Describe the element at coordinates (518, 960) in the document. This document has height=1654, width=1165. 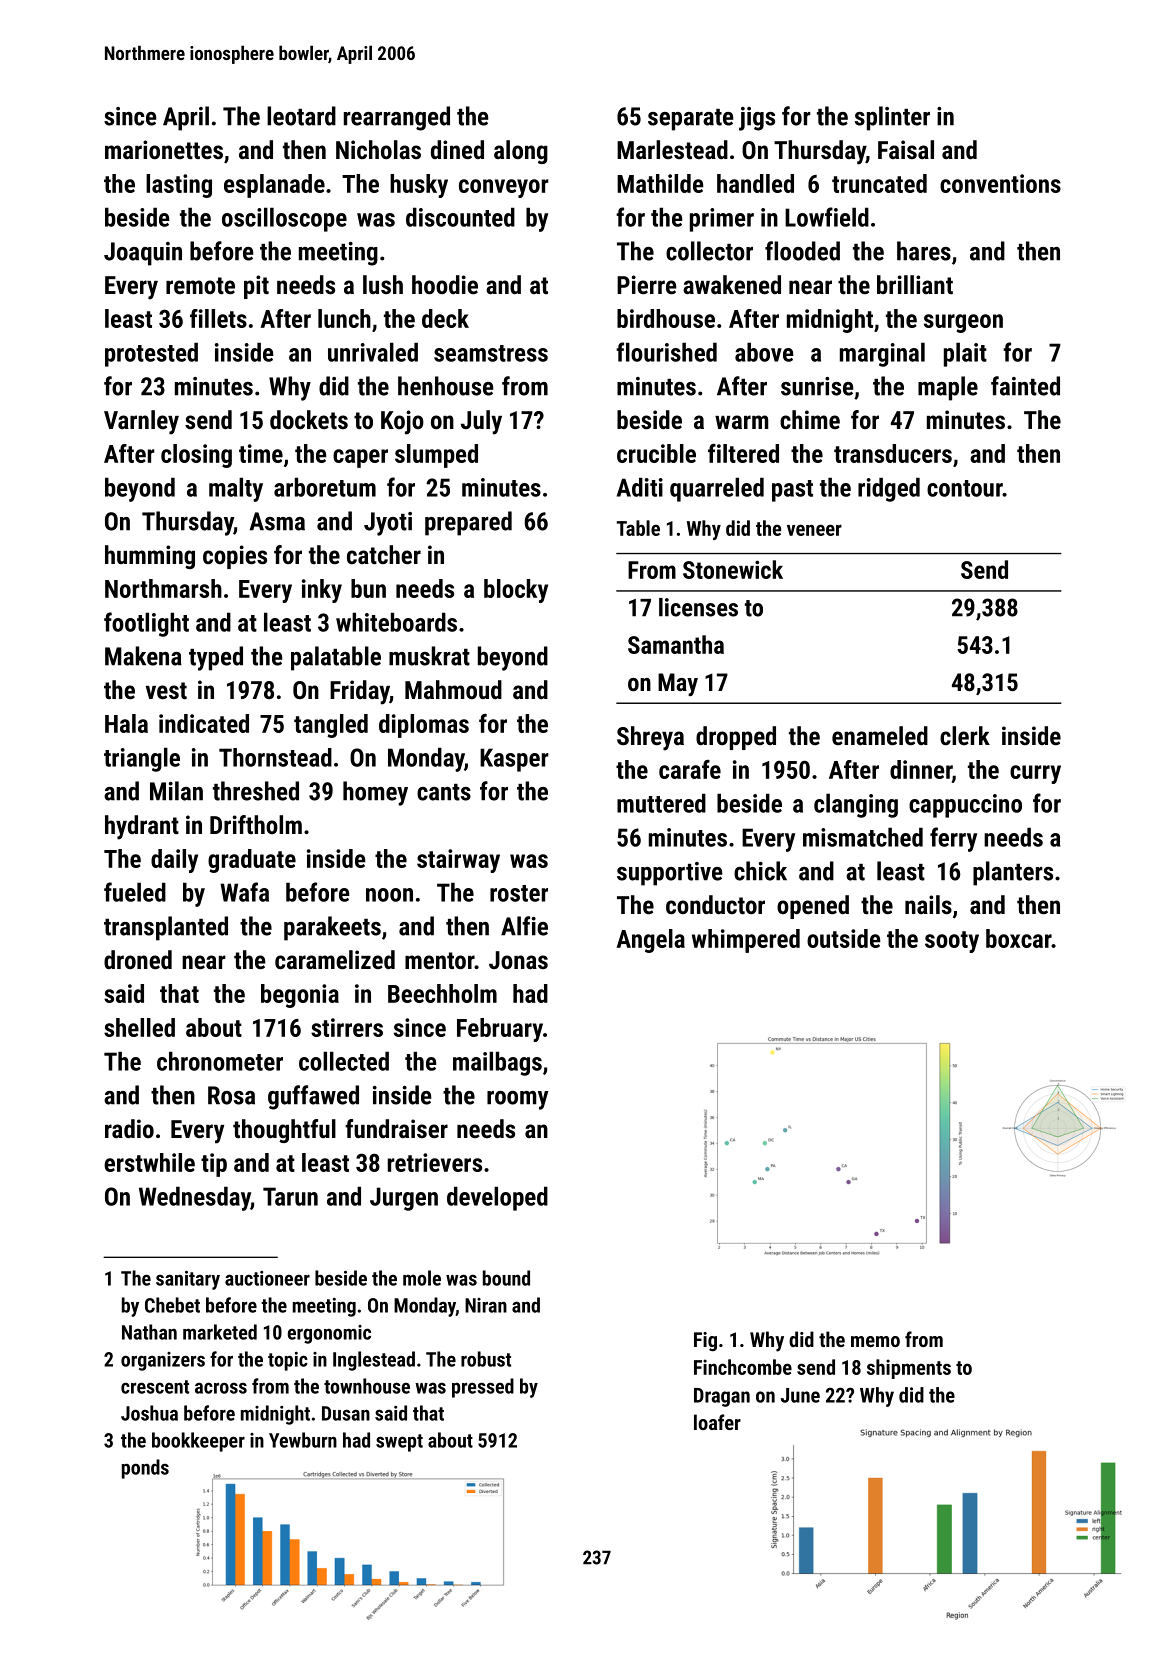
I see `Jonas` at that location.
